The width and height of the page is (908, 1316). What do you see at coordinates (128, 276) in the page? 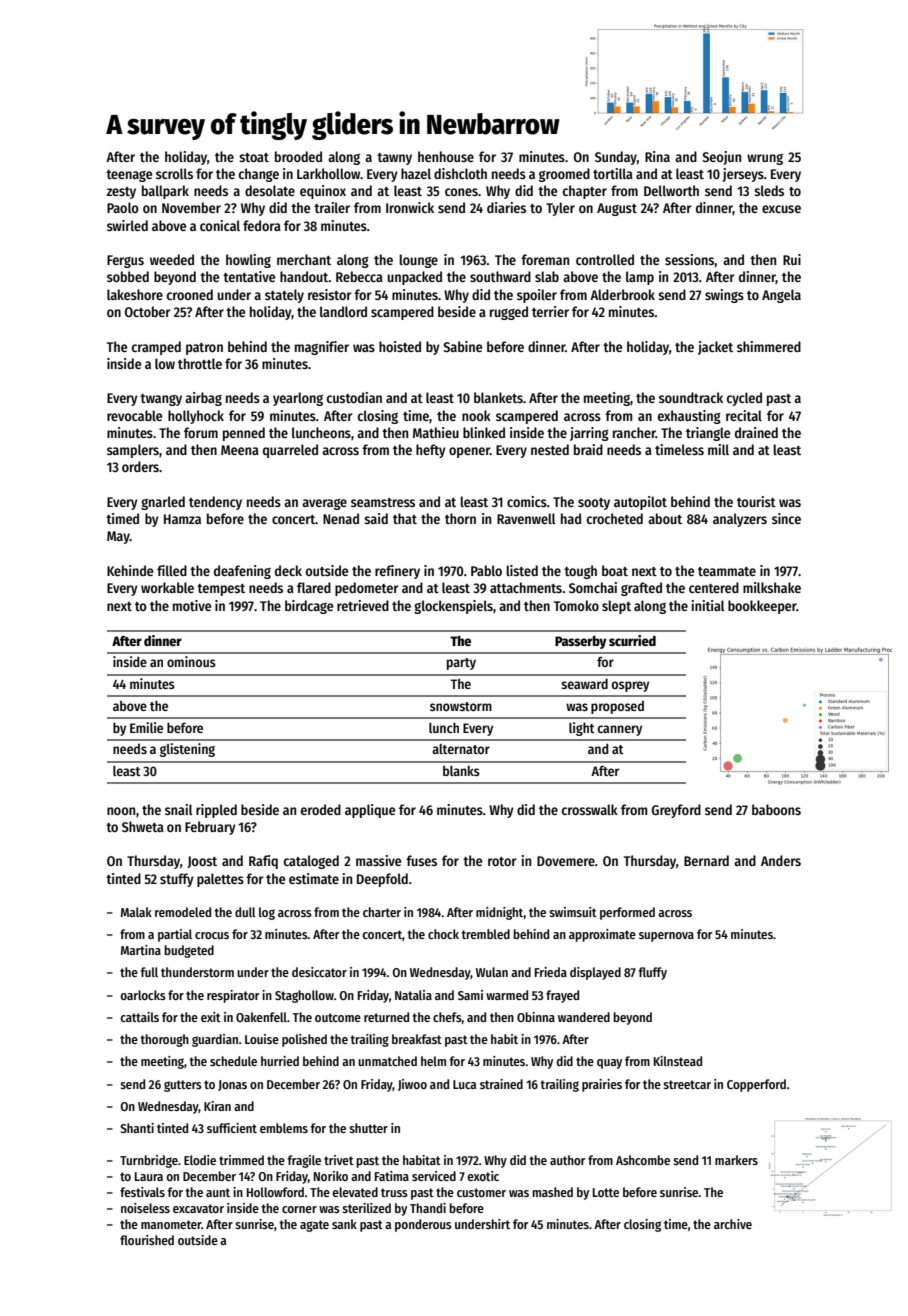
I see `sobbed` at bounding box center [128, 276].
